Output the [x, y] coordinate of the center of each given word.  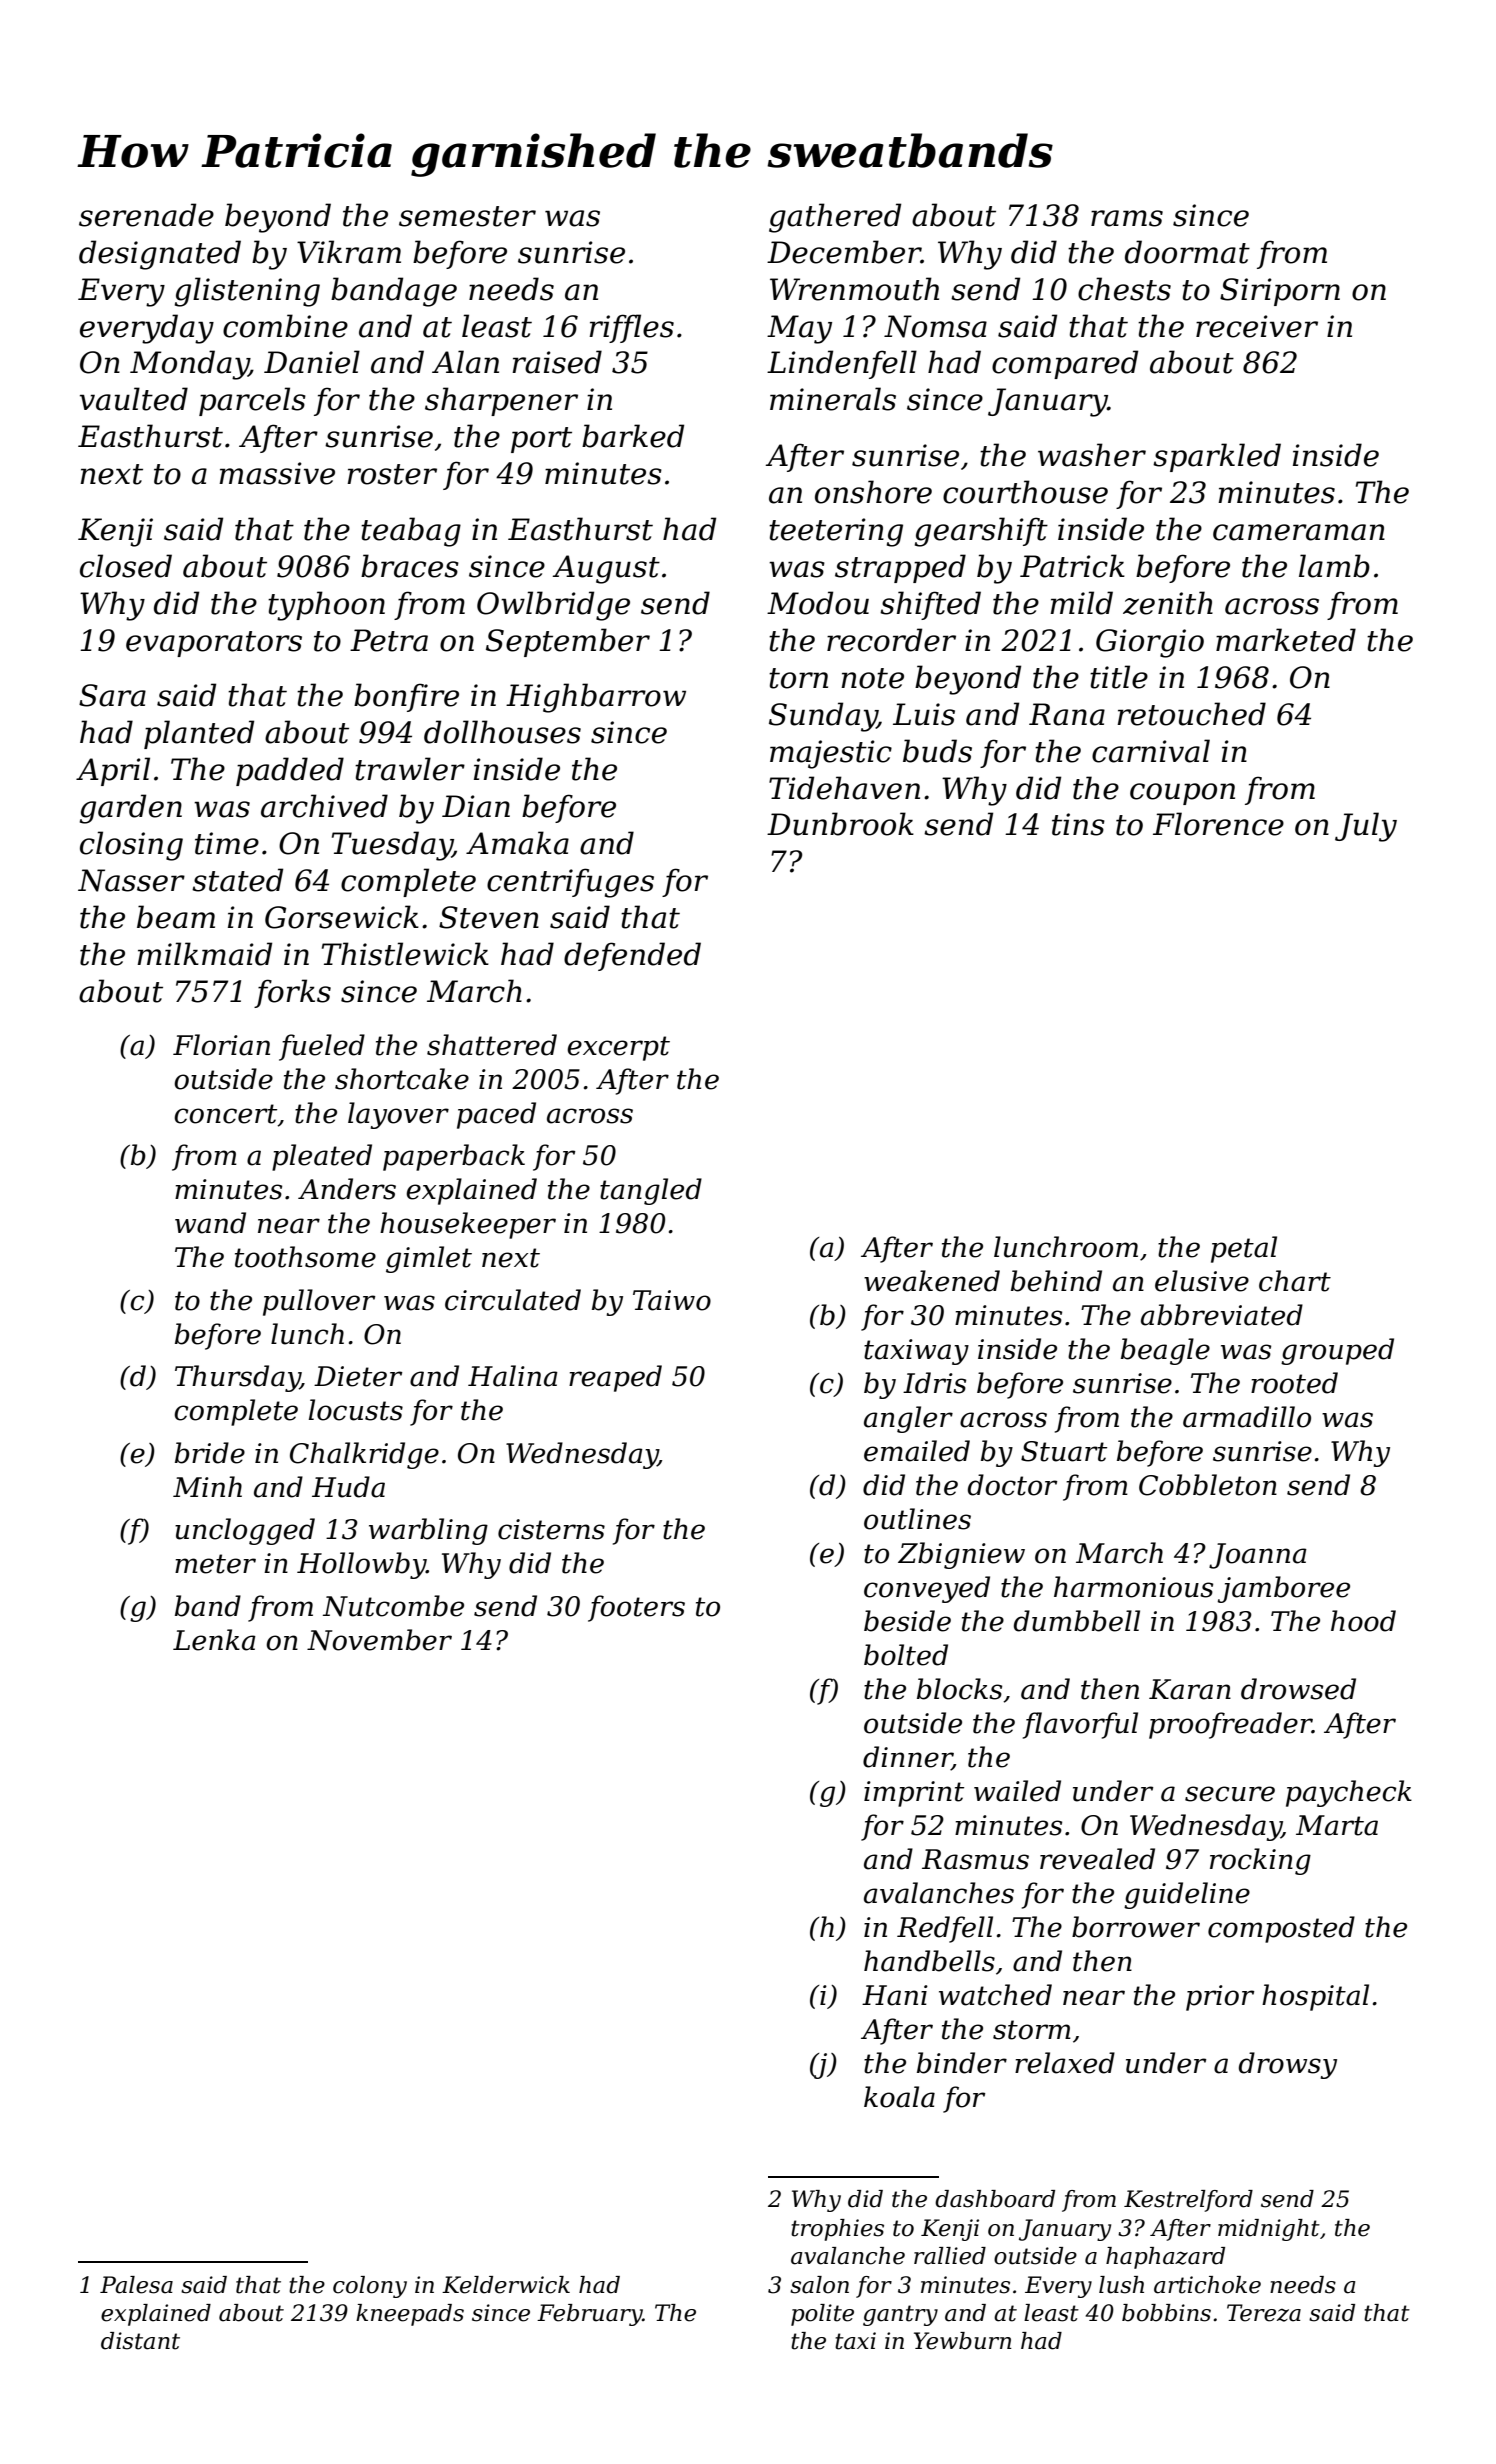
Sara [112, 695]
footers [636, 1608]
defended [632, 956]
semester [467, 216]
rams [1127, 218]
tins [1078, 824]
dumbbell [1077, 1621]
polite [822, 2315]
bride [210, 1453]
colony [370, 2287]
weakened [932, 1281]
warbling [428, 1531]
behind [1056, 1281]
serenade [146, 215]
